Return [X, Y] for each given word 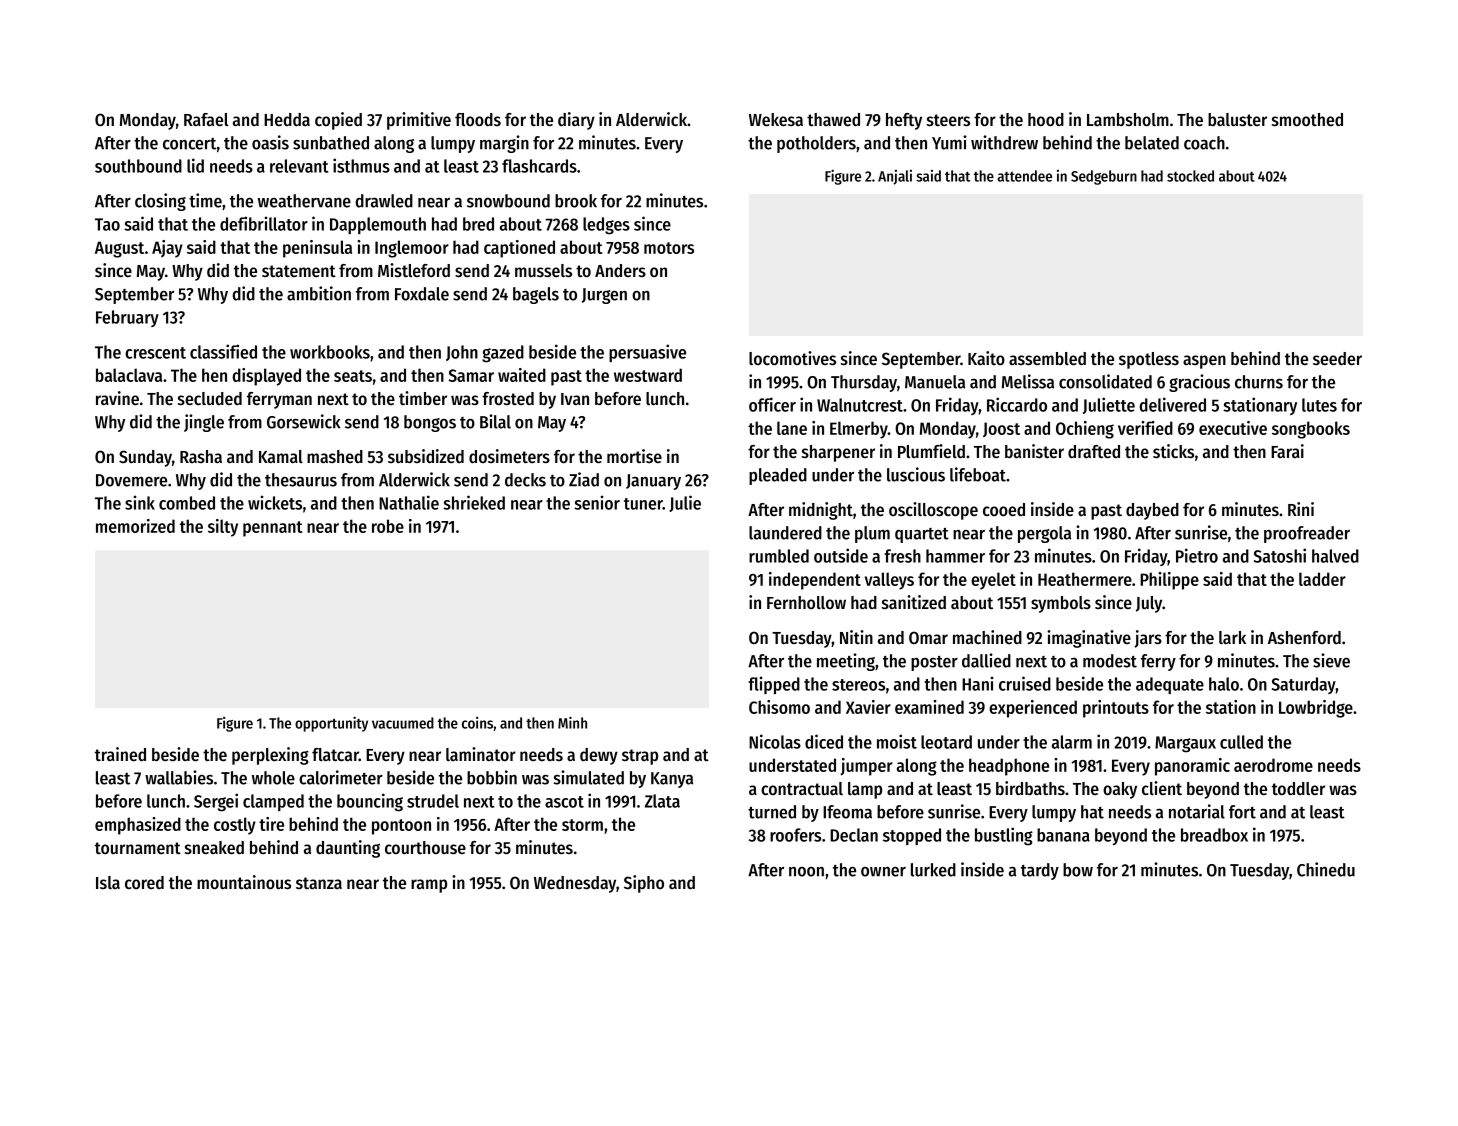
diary [576, 121]
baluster [1237, 120]
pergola [1044, 534]
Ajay [167, 249]
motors [669, 248]
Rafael [206, 119]
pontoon [401, 827]
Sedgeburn [1104, 177]
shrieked [474, 502]
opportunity [331, 724]
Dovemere [131, 480]
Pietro [1197, 555]
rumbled [779, 556]
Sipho [644, 884]
